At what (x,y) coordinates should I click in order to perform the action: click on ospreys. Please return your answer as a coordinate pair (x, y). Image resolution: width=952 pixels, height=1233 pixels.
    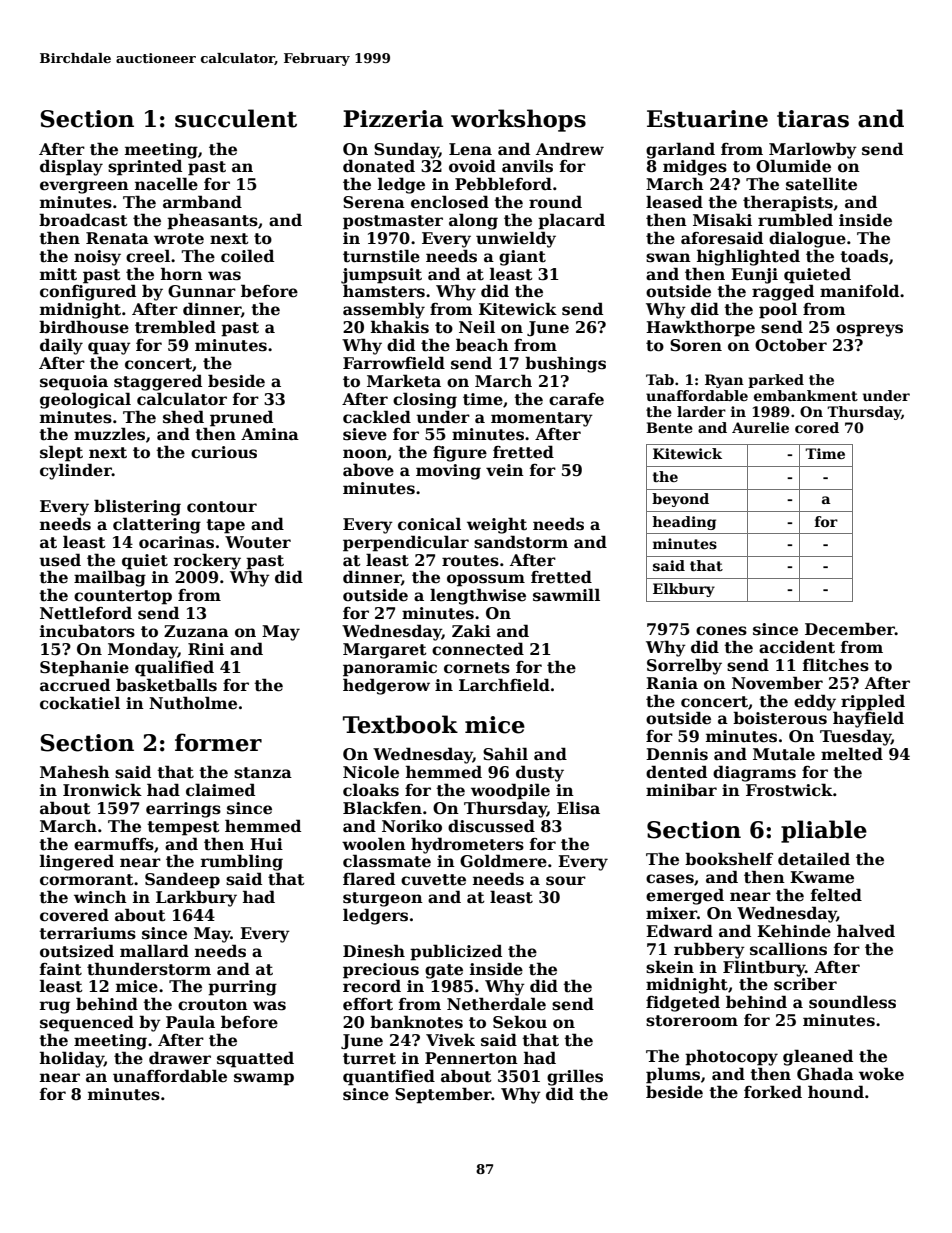
    Looking at the image, I should click on (869, 330).
